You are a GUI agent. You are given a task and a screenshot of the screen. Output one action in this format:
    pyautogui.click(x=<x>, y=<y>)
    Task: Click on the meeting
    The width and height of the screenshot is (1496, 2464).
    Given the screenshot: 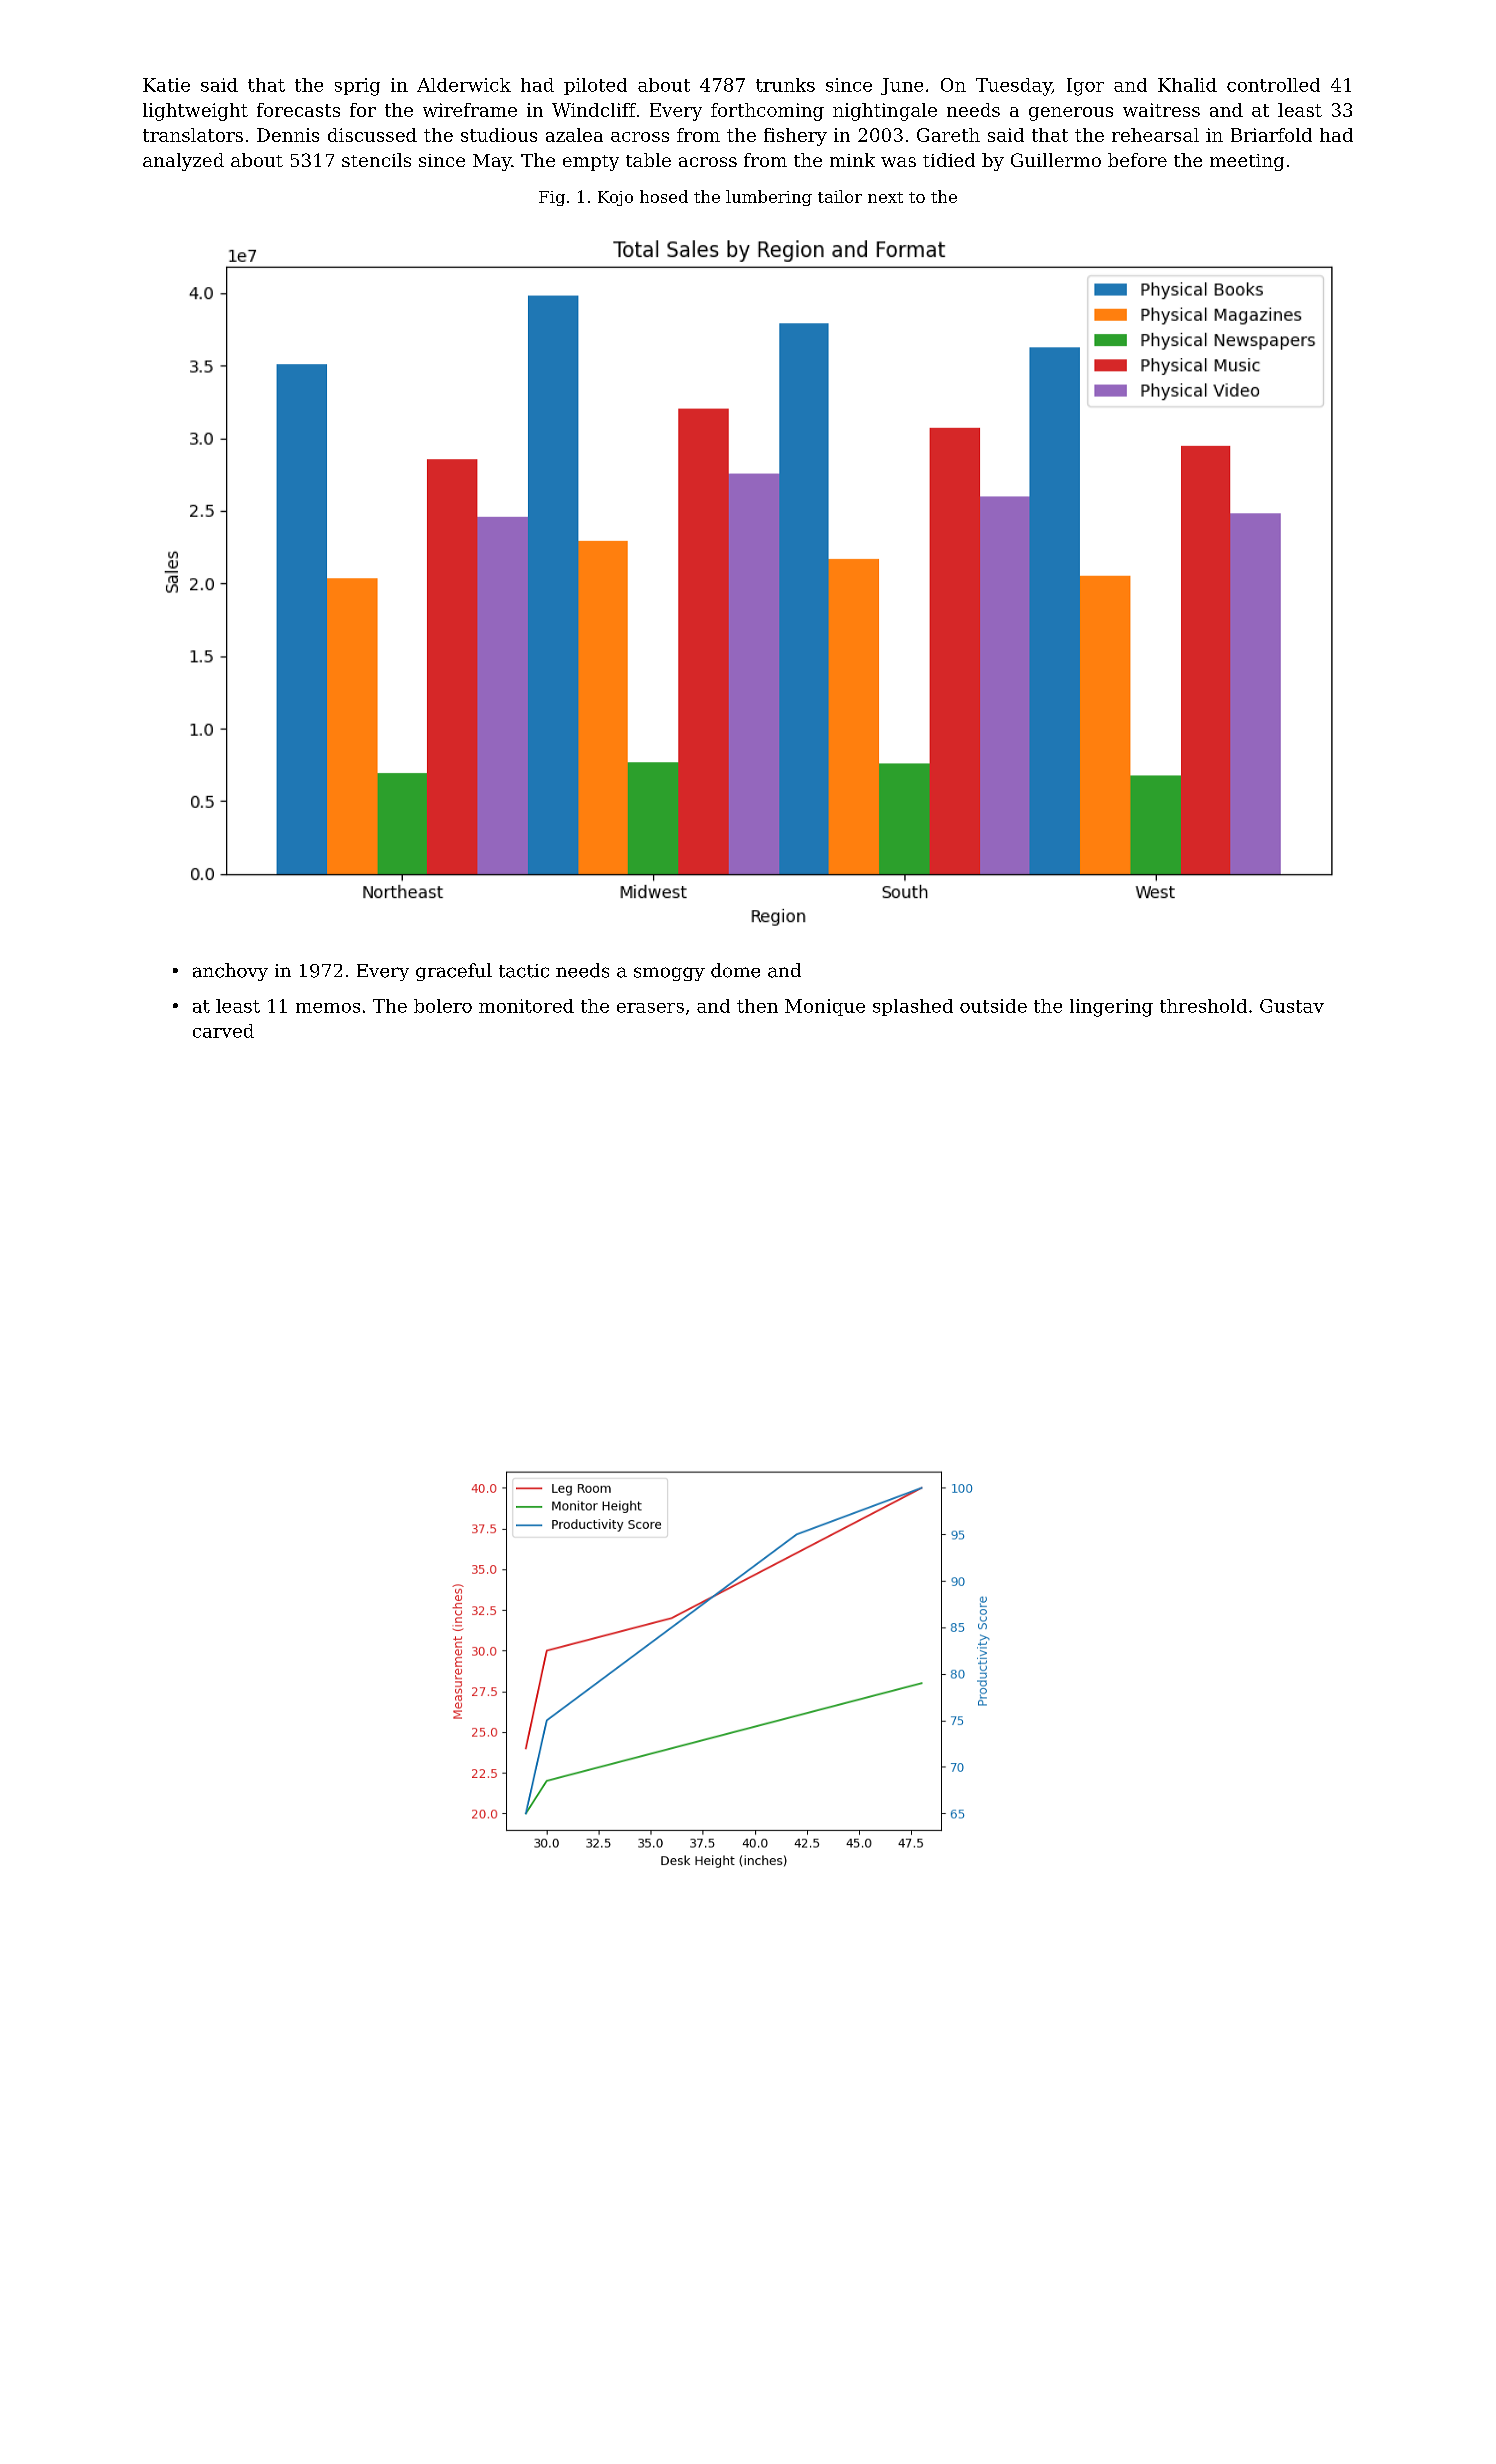 What is the action you would take?
    pyautogui.click(x=1247, y=162)
